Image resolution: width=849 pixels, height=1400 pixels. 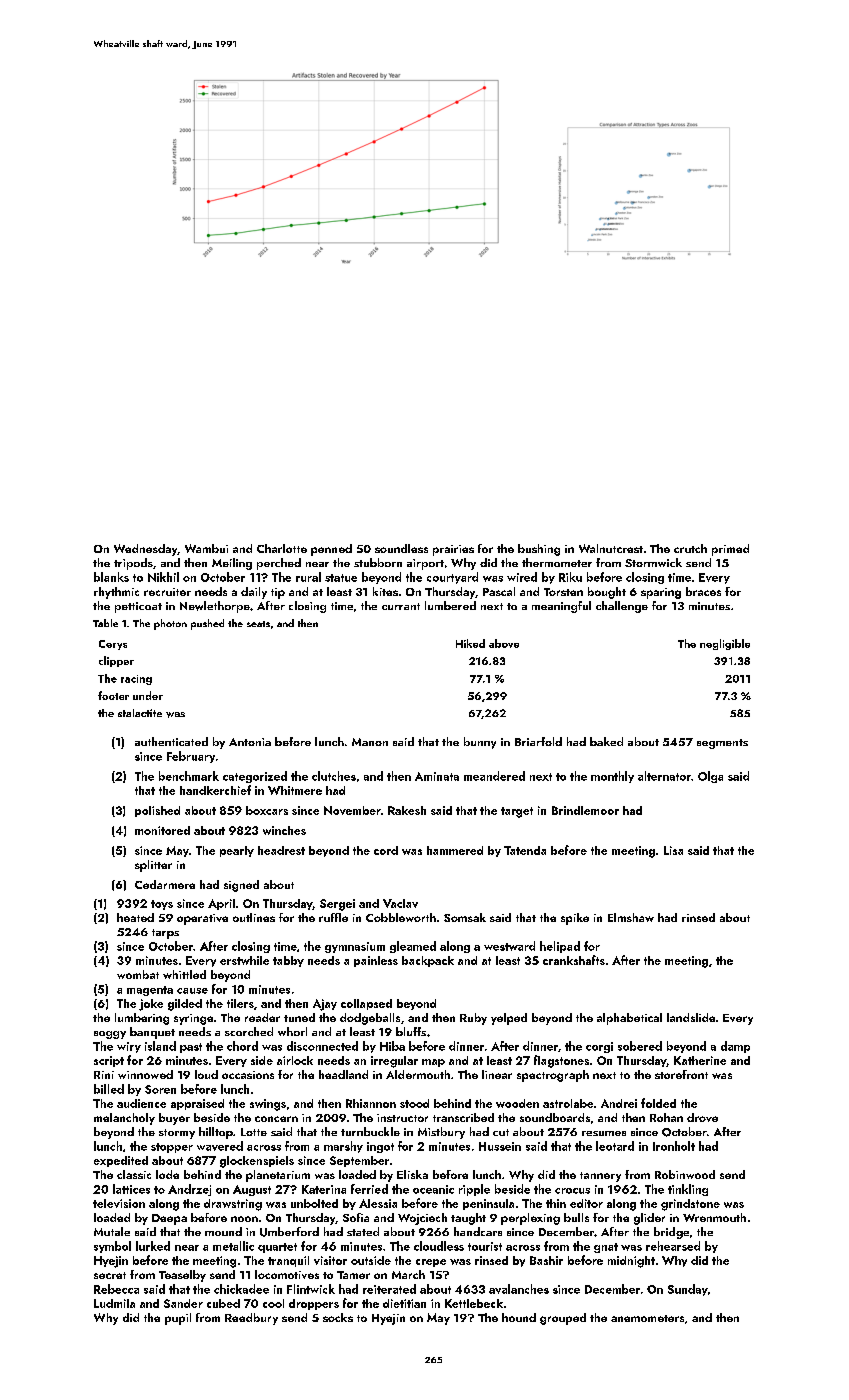 I want to click on splitter, so click(x=153, y=866).
